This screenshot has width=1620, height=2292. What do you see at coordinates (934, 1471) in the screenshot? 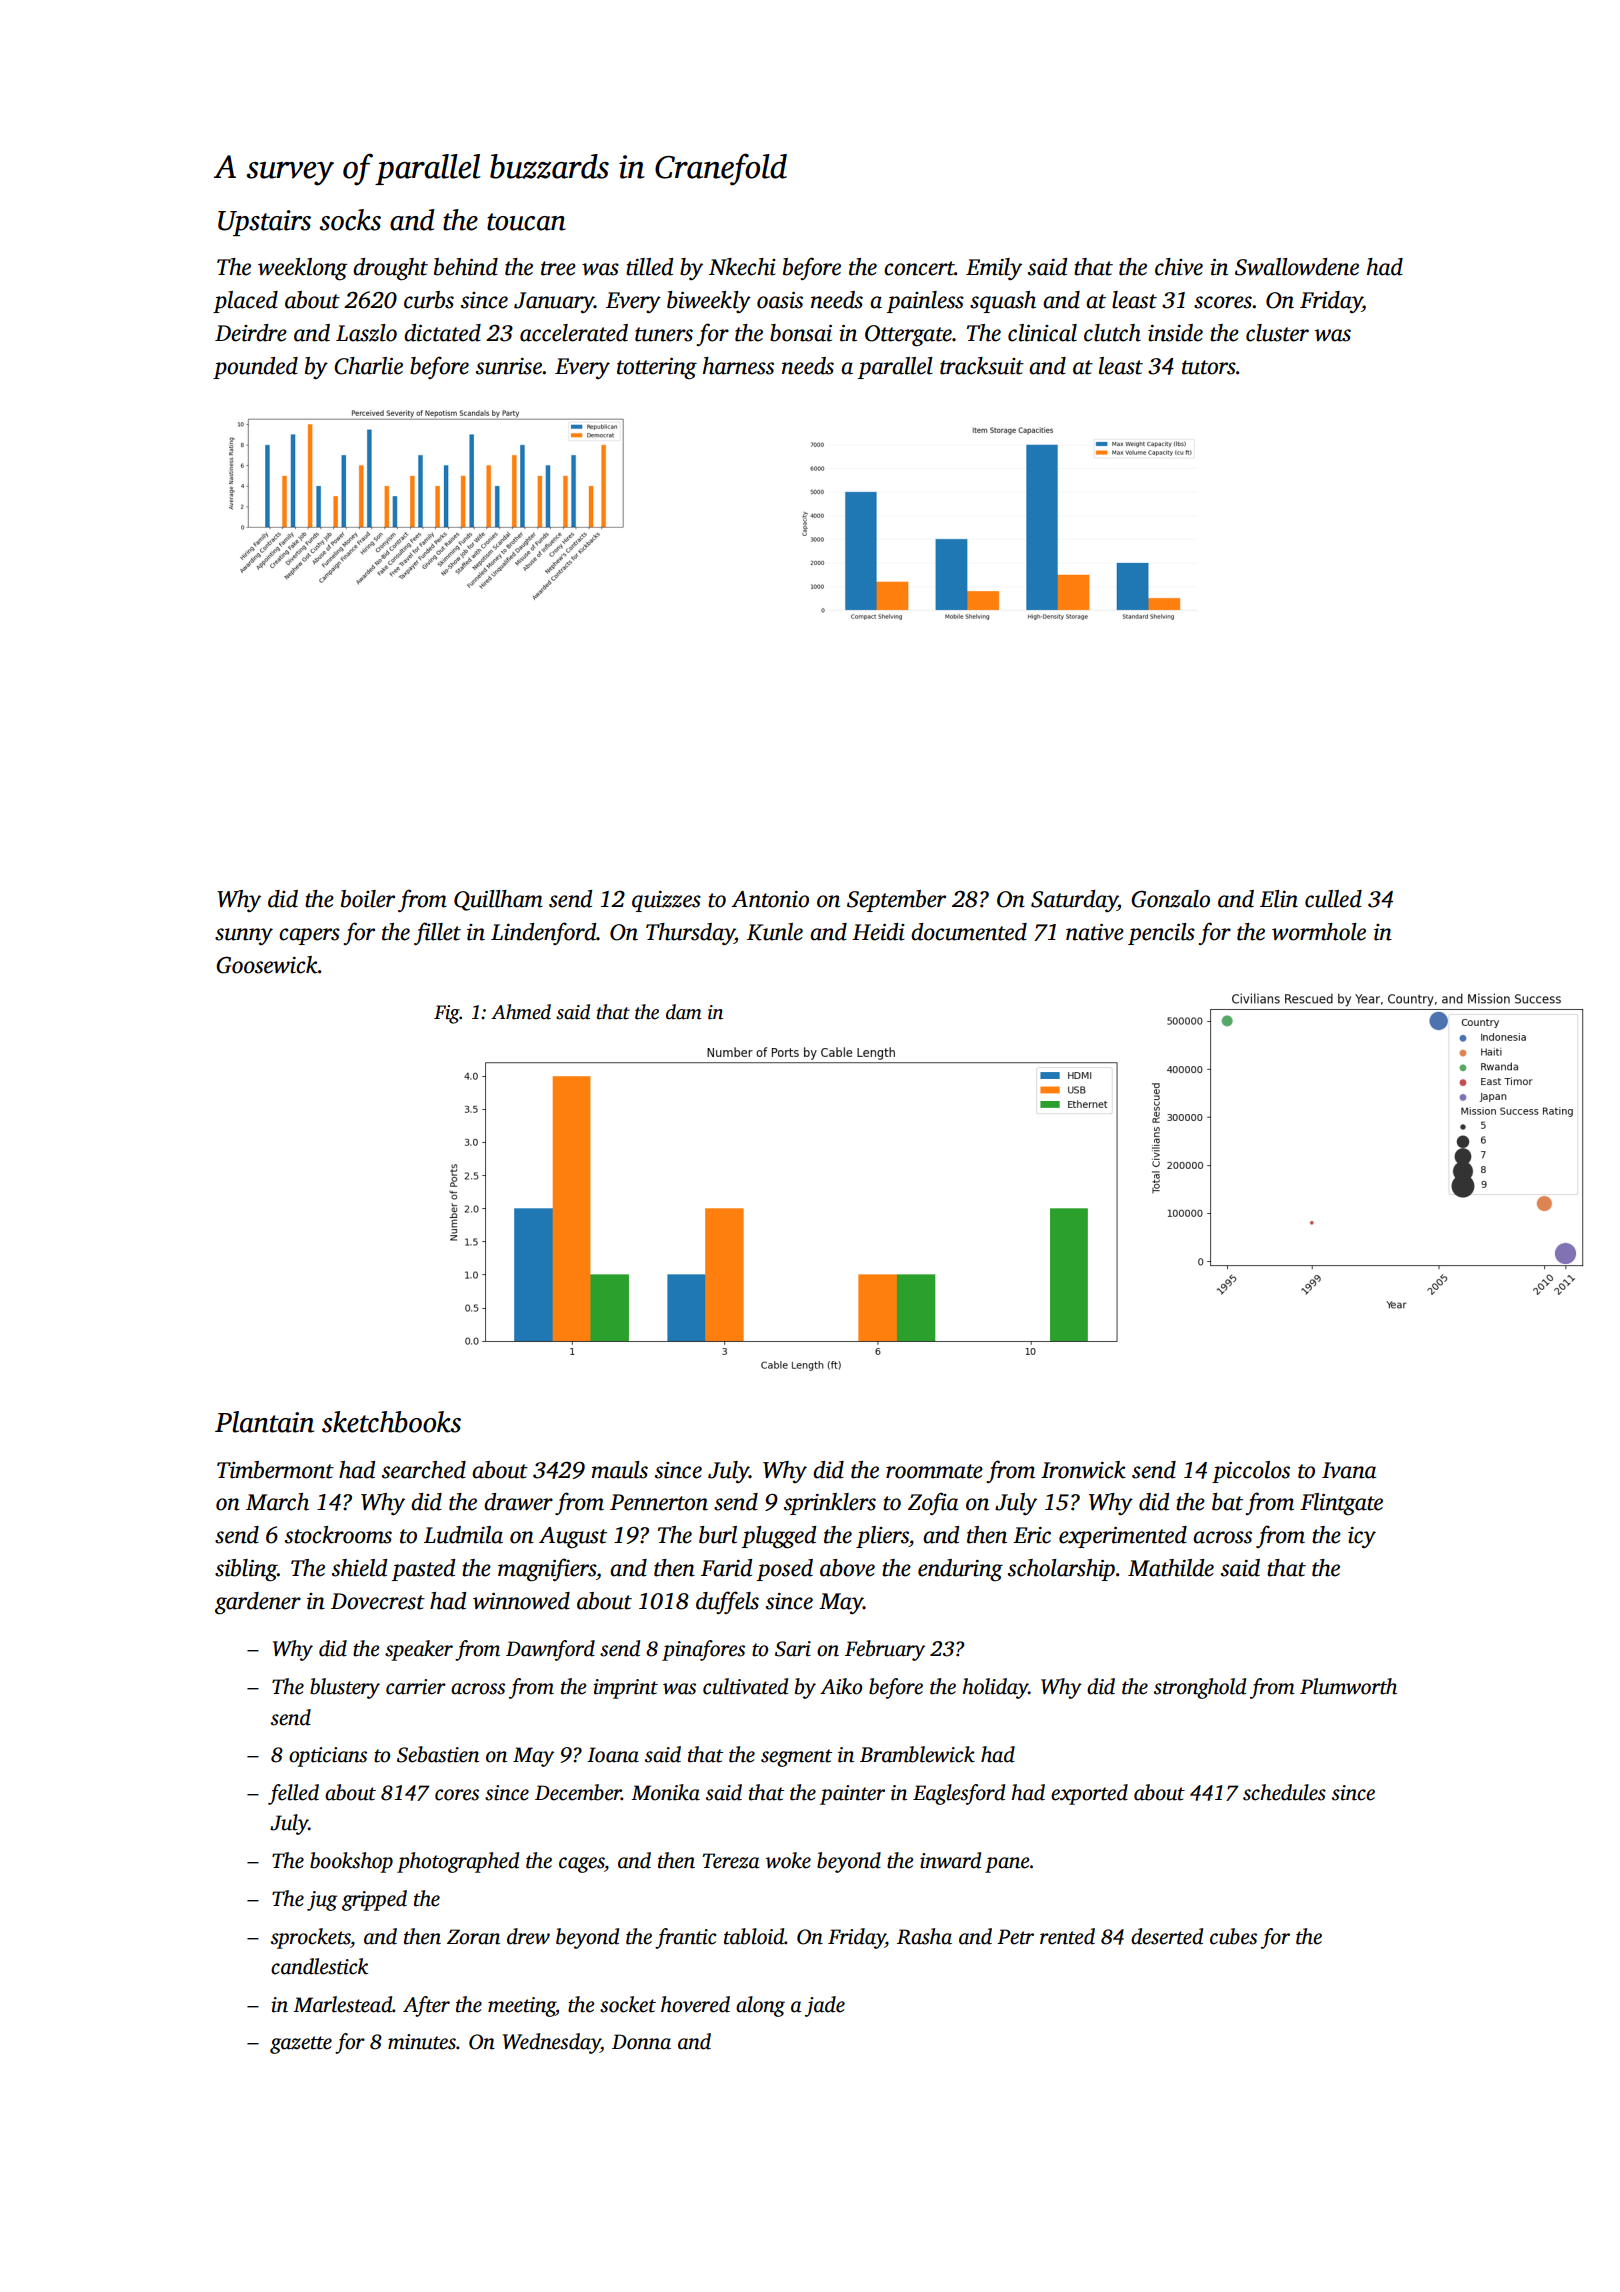
I see `roommate` at bounding box center [934, 1471].
